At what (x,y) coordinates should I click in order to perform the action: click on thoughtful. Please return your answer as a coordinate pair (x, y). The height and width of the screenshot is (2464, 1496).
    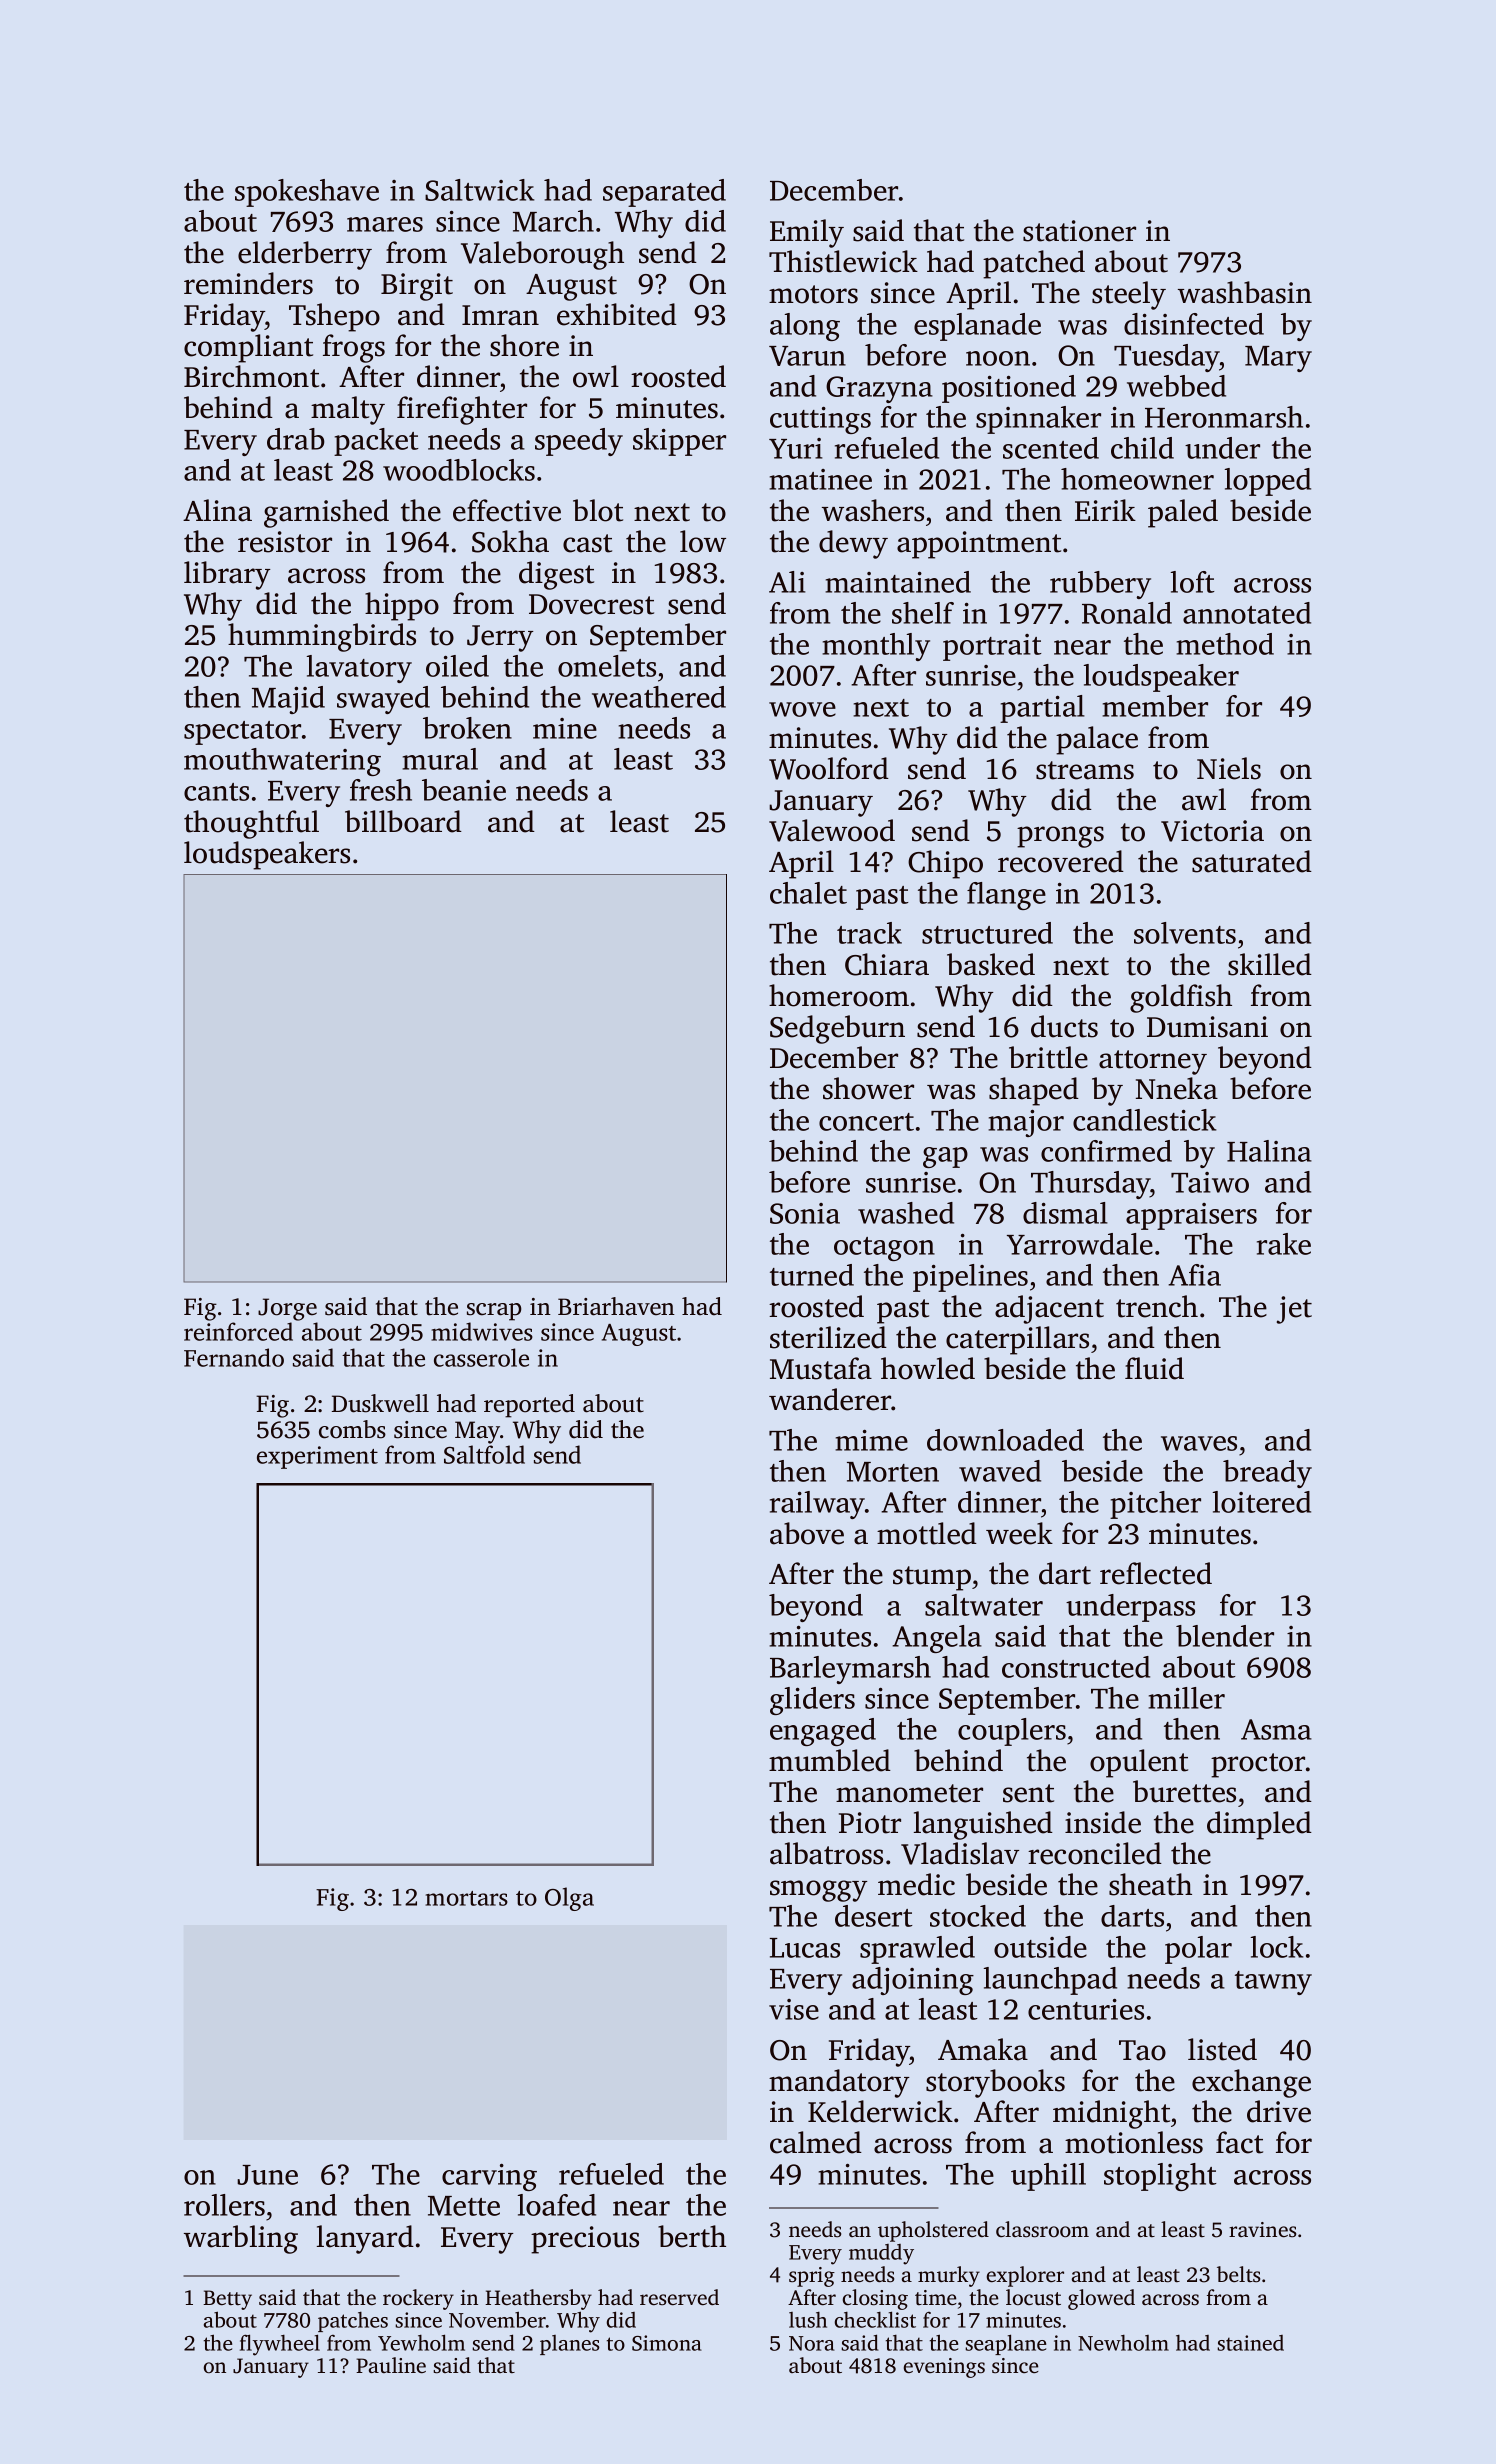
    Looking at the image, I should click on (251, 824).
